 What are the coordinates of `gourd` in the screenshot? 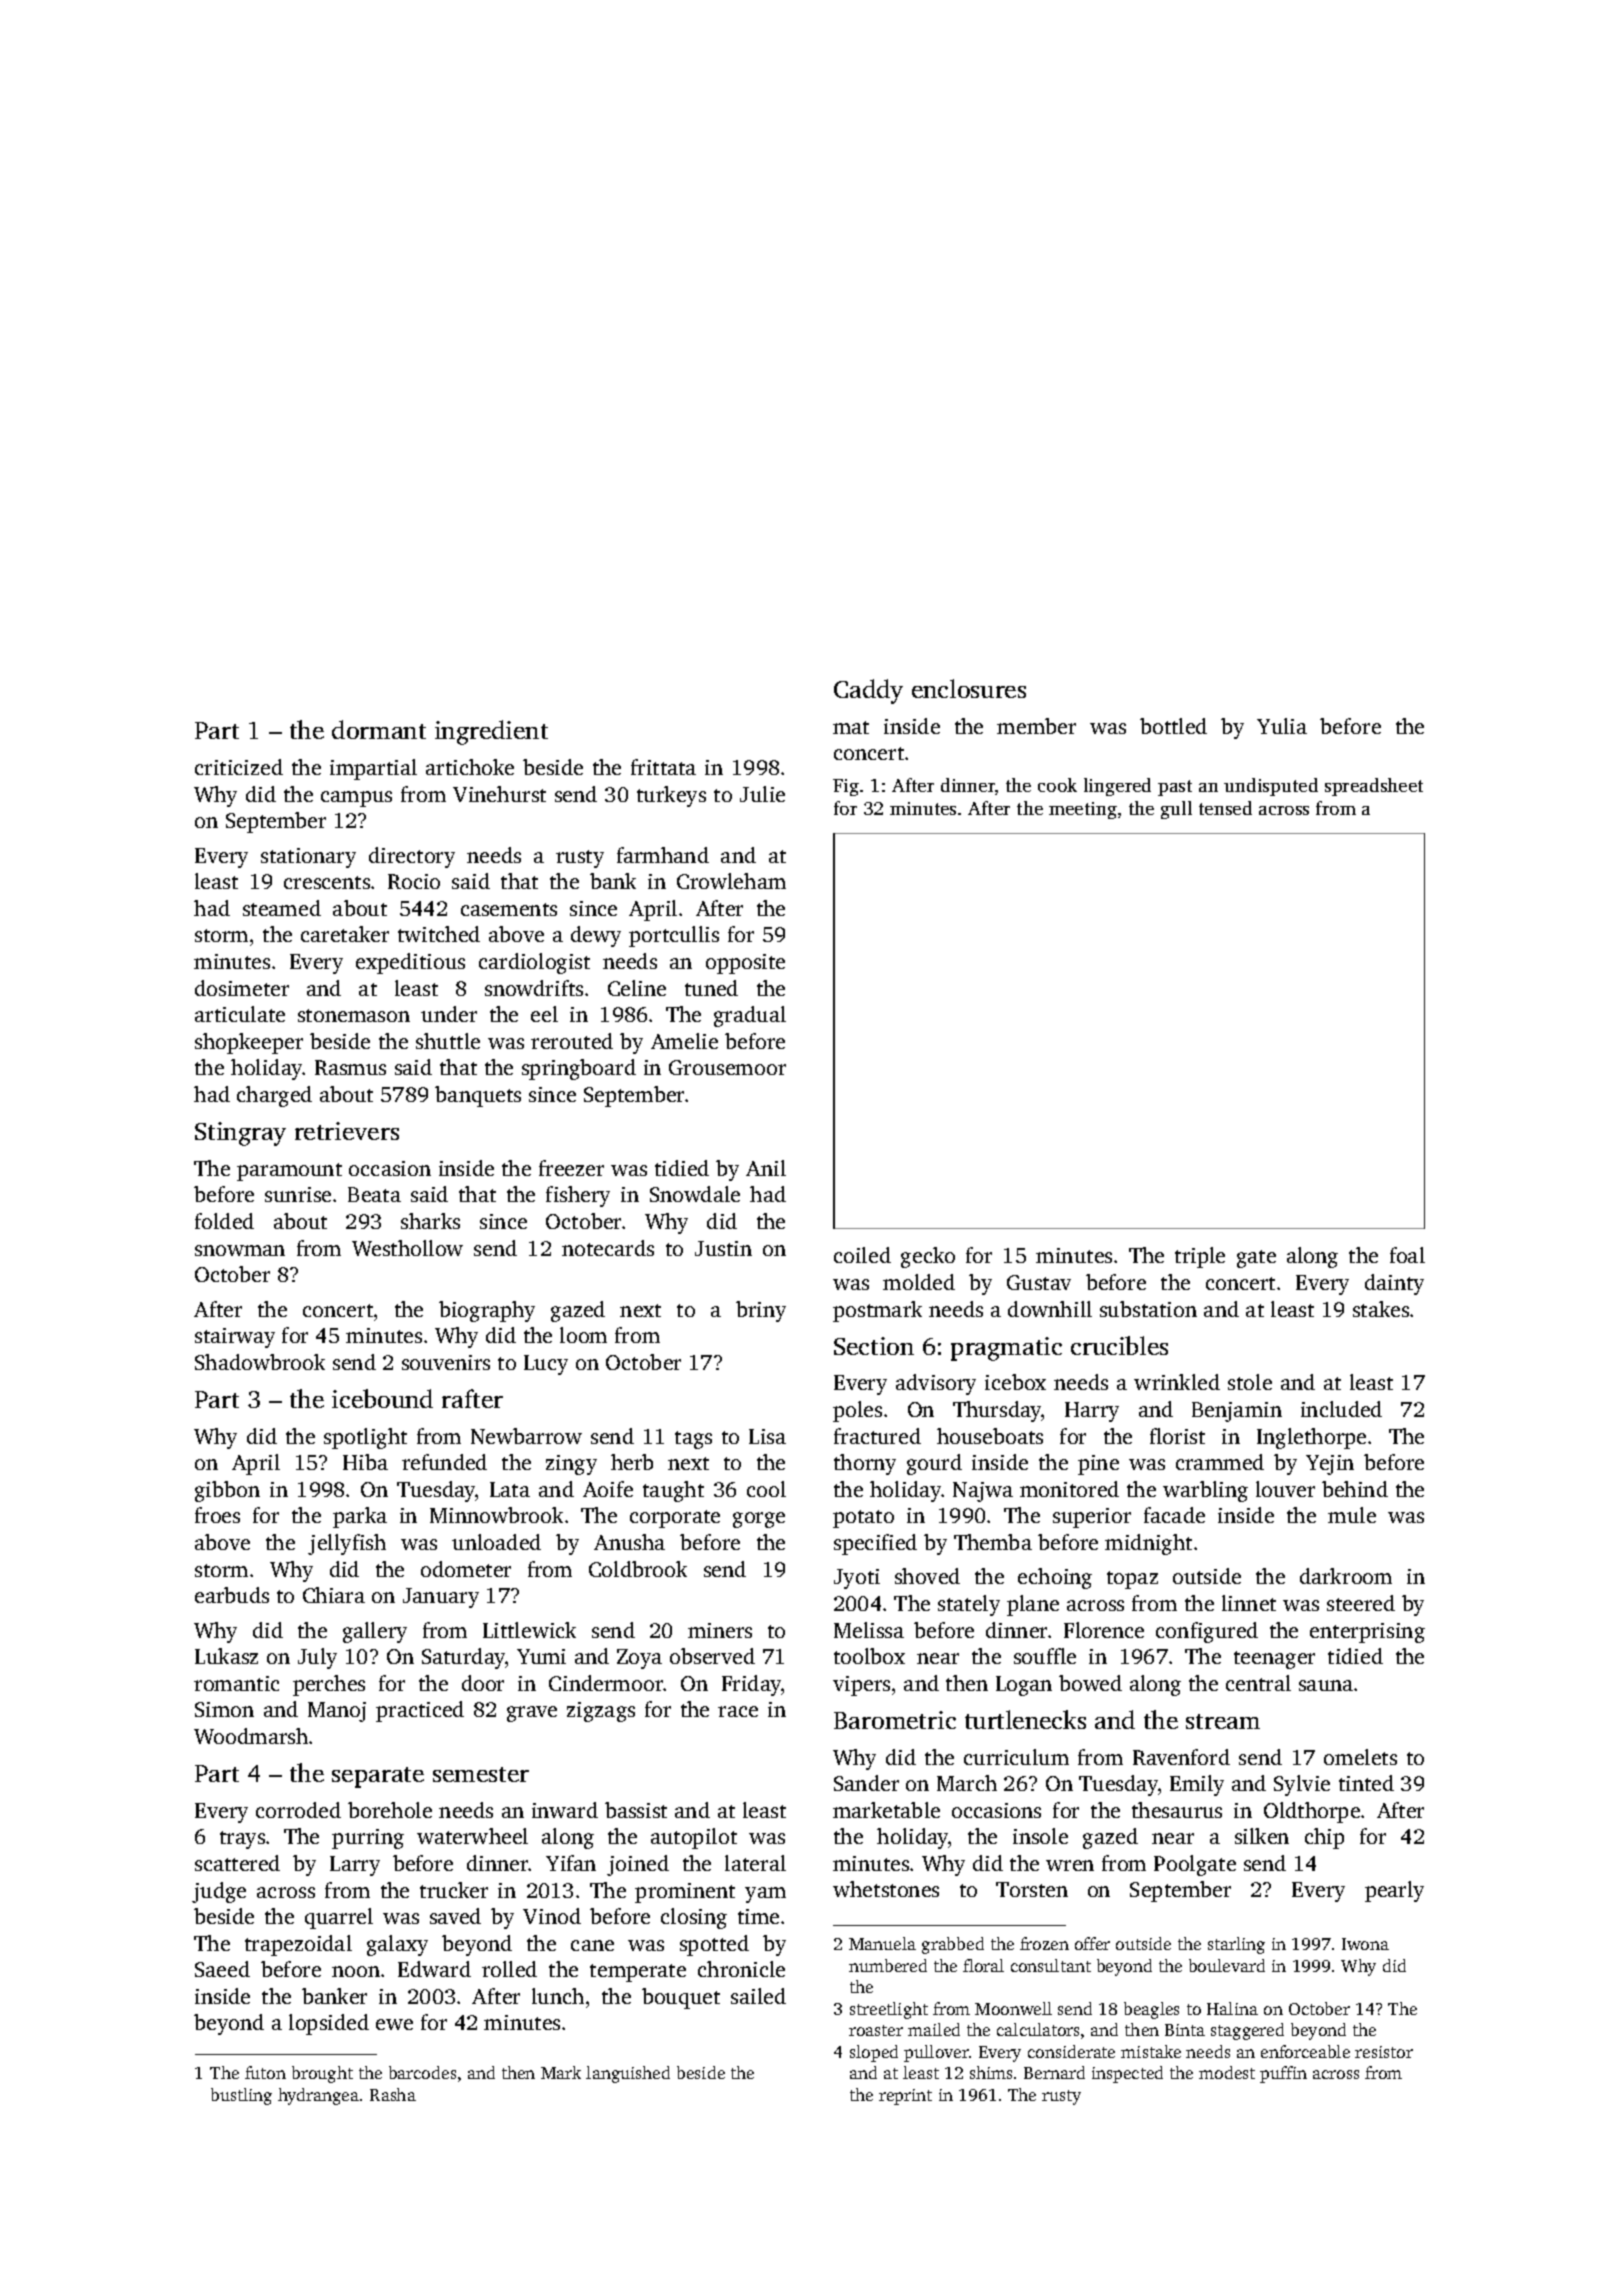 It's located at (934, 1464).
